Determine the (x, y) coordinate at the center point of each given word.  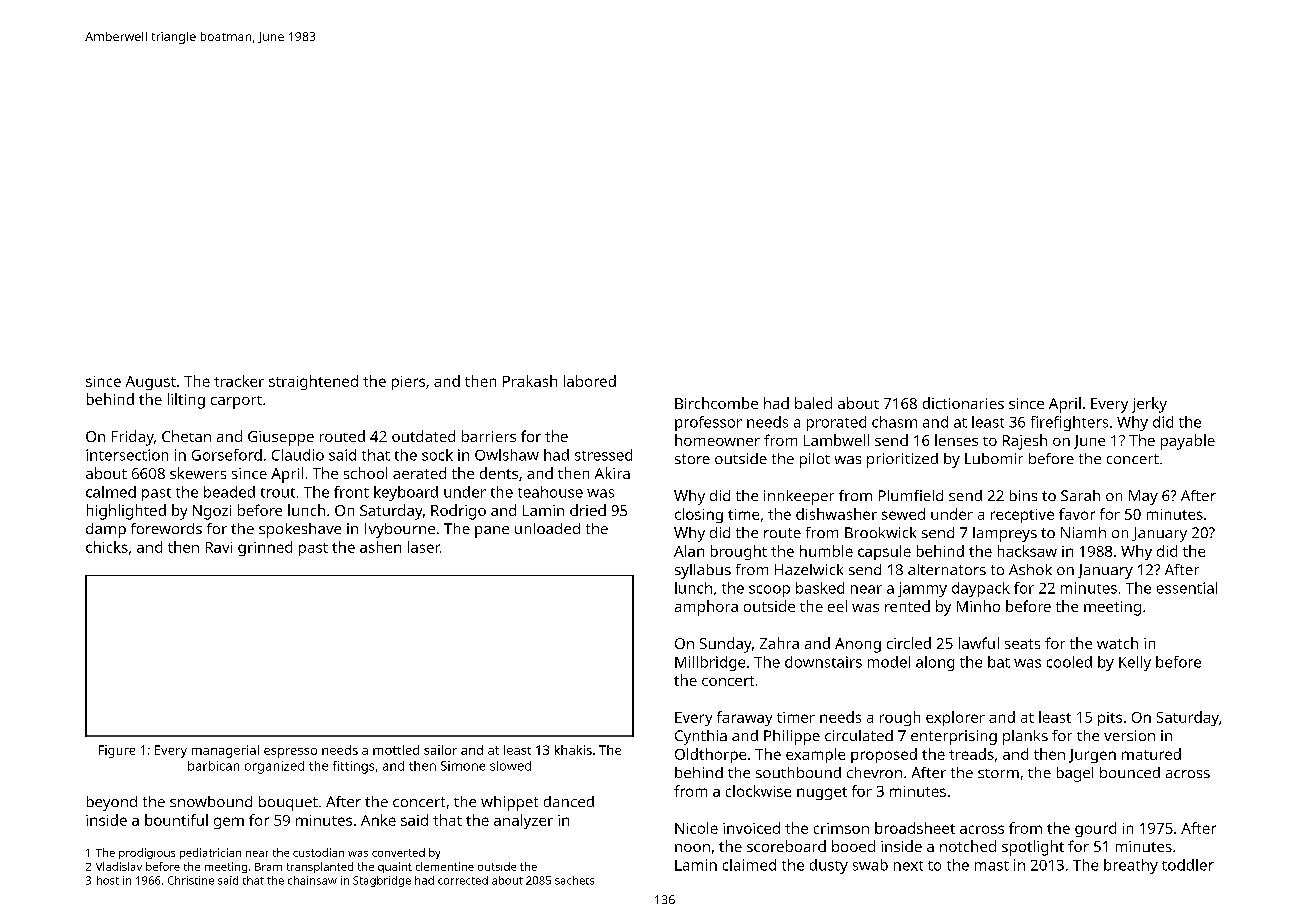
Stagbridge (382, 881)
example (815, 755)
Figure (117, 751)
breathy (1131, 866)
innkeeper (799, 497)
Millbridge (710, 663)
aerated (419, 473)
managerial (225, 751)
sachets (574, 880)
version (1129, 735)
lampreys (1005, 534)
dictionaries (963, 403)
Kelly (1135, 663)
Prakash (530, 381)
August (151, 383)
